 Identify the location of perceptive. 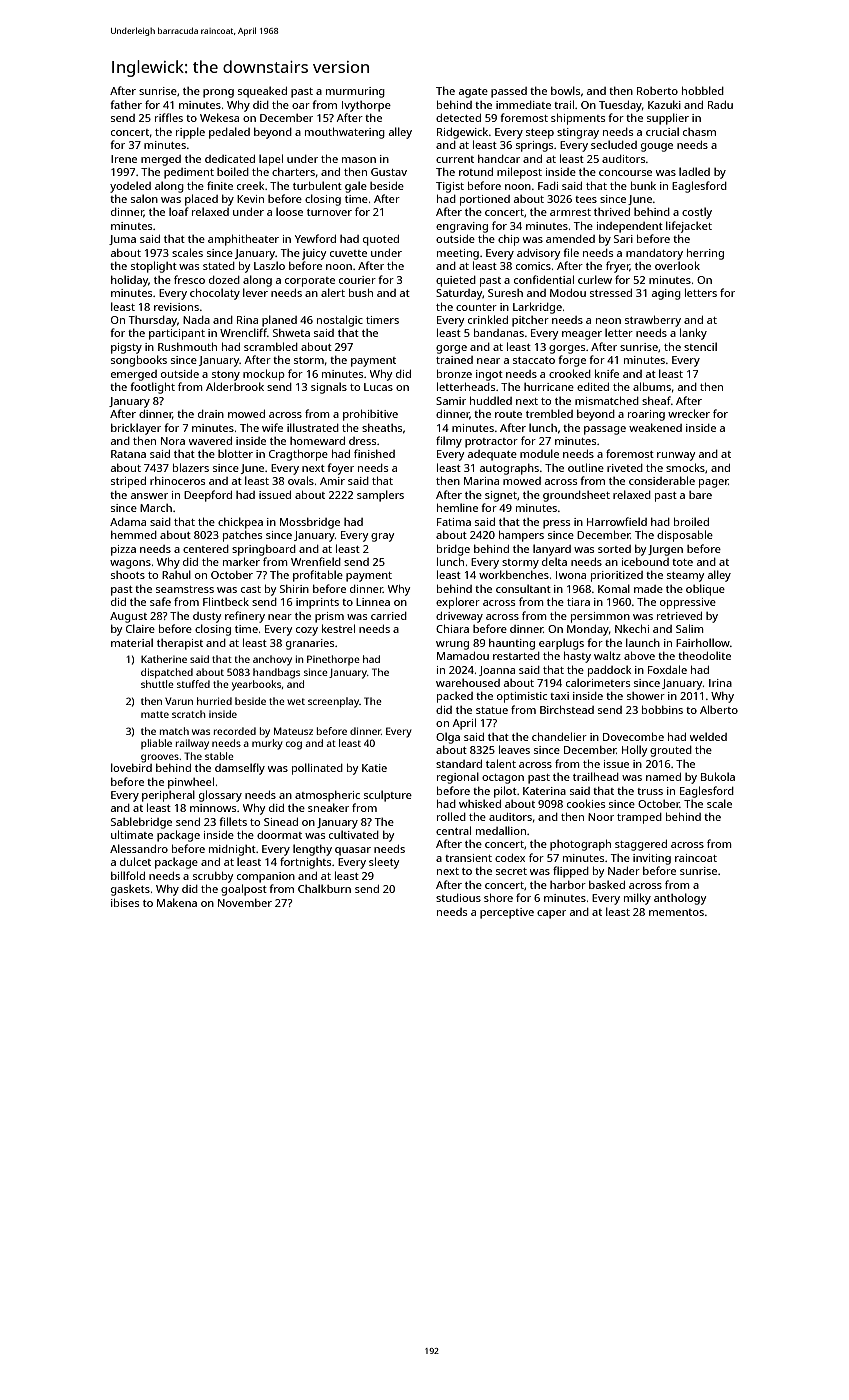
(507, 913).
